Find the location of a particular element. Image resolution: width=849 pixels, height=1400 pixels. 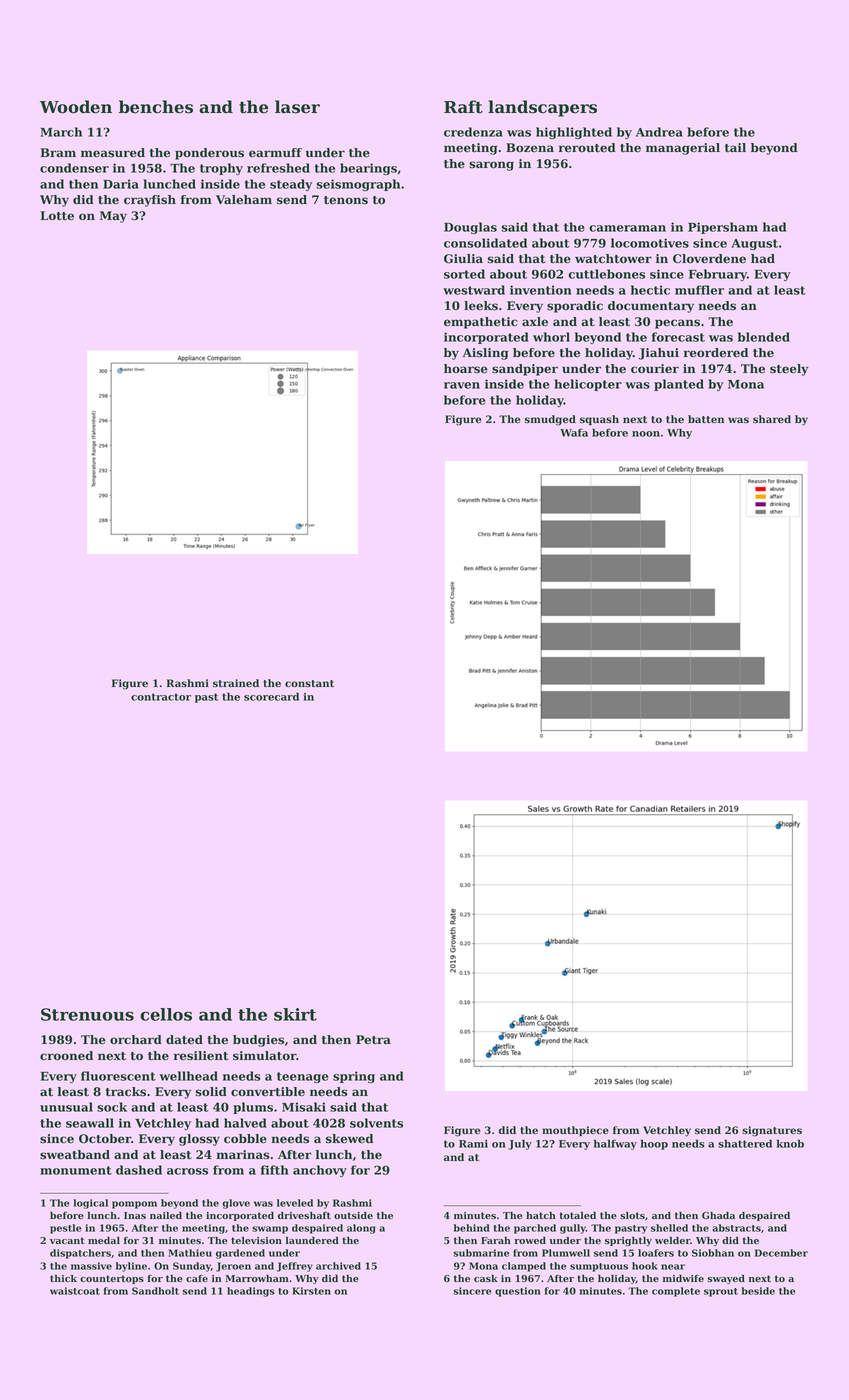

shared is located at coordinates (772, 419).
